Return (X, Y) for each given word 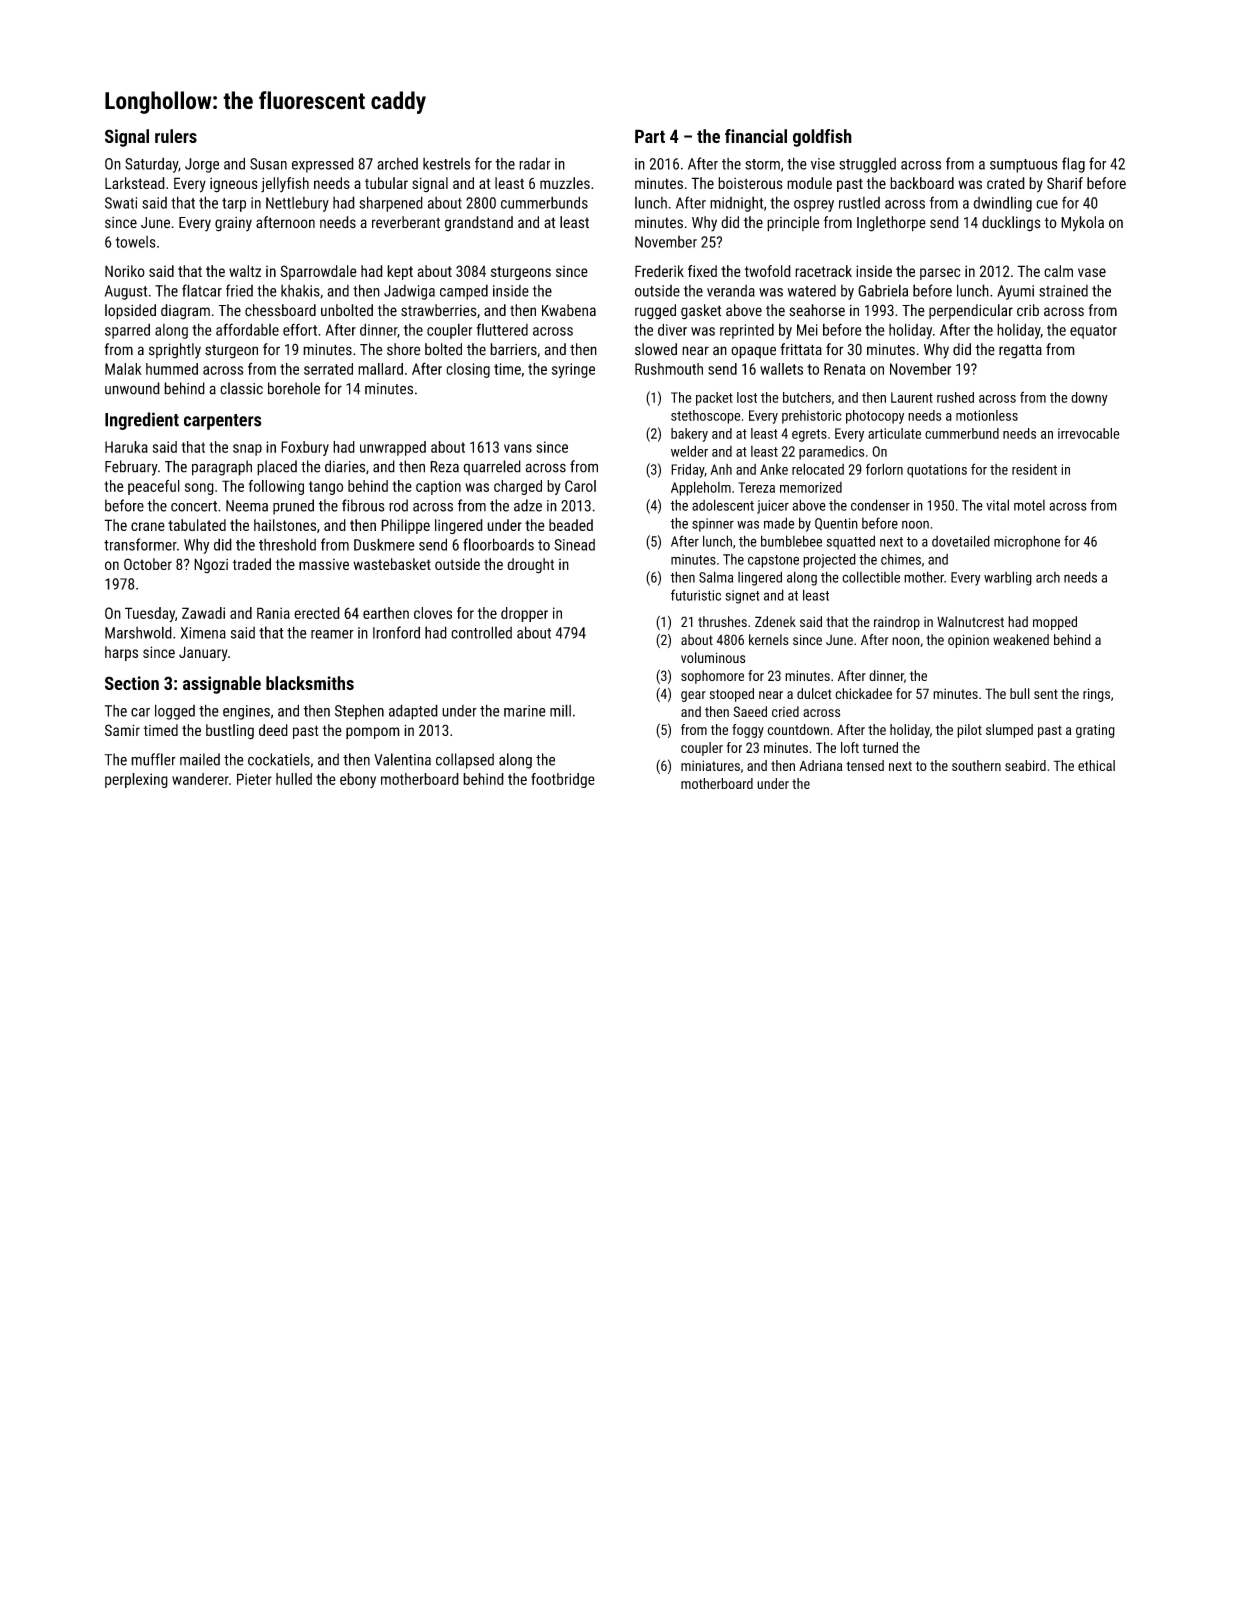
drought (530, 566)
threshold (287, 544)
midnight (736, 204)
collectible (871, 577)
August (126, 292)
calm (1058, 271)
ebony (358, 780)
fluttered (502, 329)
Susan (268, 164)
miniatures (710, 765)
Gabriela (883, 290)
